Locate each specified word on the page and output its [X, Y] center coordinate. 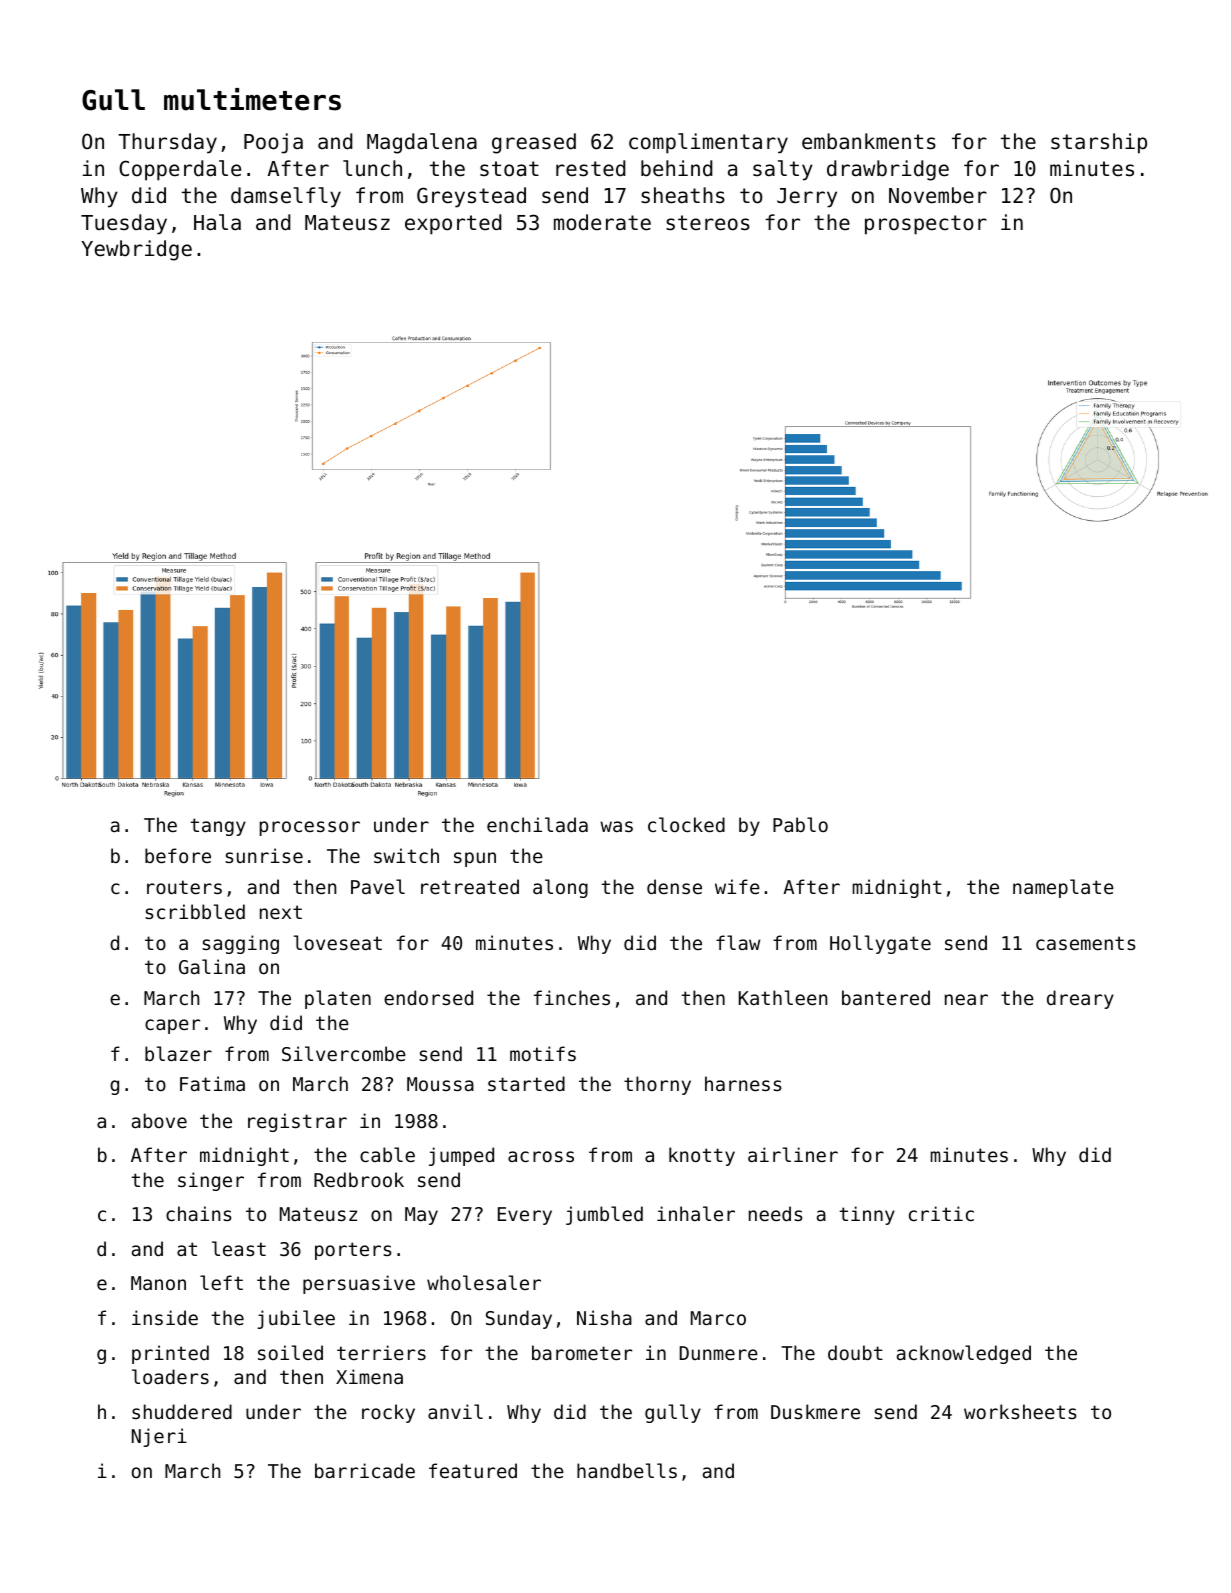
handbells [627, 1470]
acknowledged [964, 1354]
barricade [365, 1470]
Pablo [800, 824]
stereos [708, 223]
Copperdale [180, 170]
